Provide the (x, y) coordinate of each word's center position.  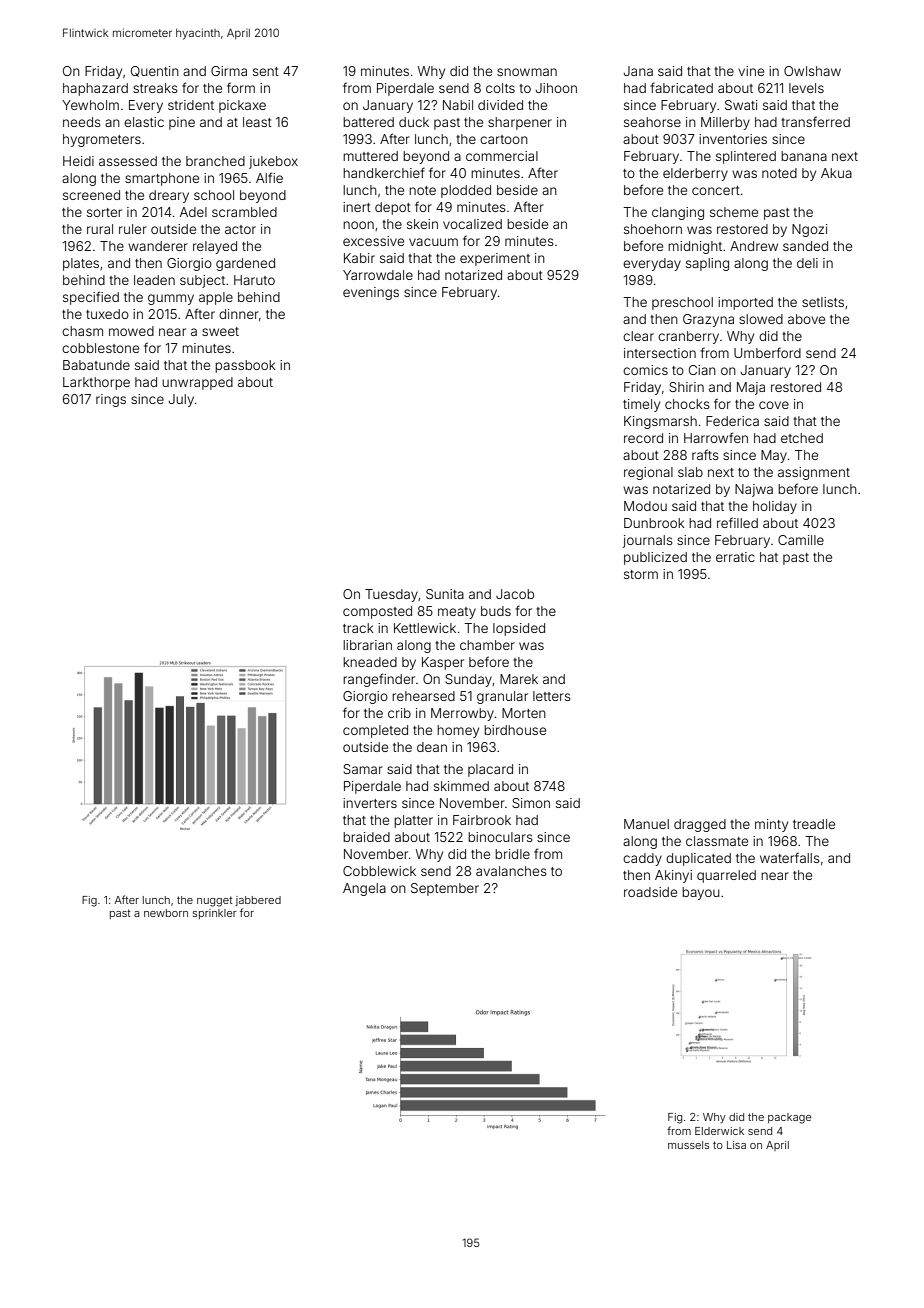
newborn (166, 913)
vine (751, 71)
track (358, 628)
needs (82, 122)
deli (807, 263)
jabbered (258, 901)
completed (375, 731)
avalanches (511, 871)
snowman (527, 72)
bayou (701, 893)
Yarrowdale (378, 275)
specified (91, 298)
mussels (688, 1145)
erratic (735, 557)
